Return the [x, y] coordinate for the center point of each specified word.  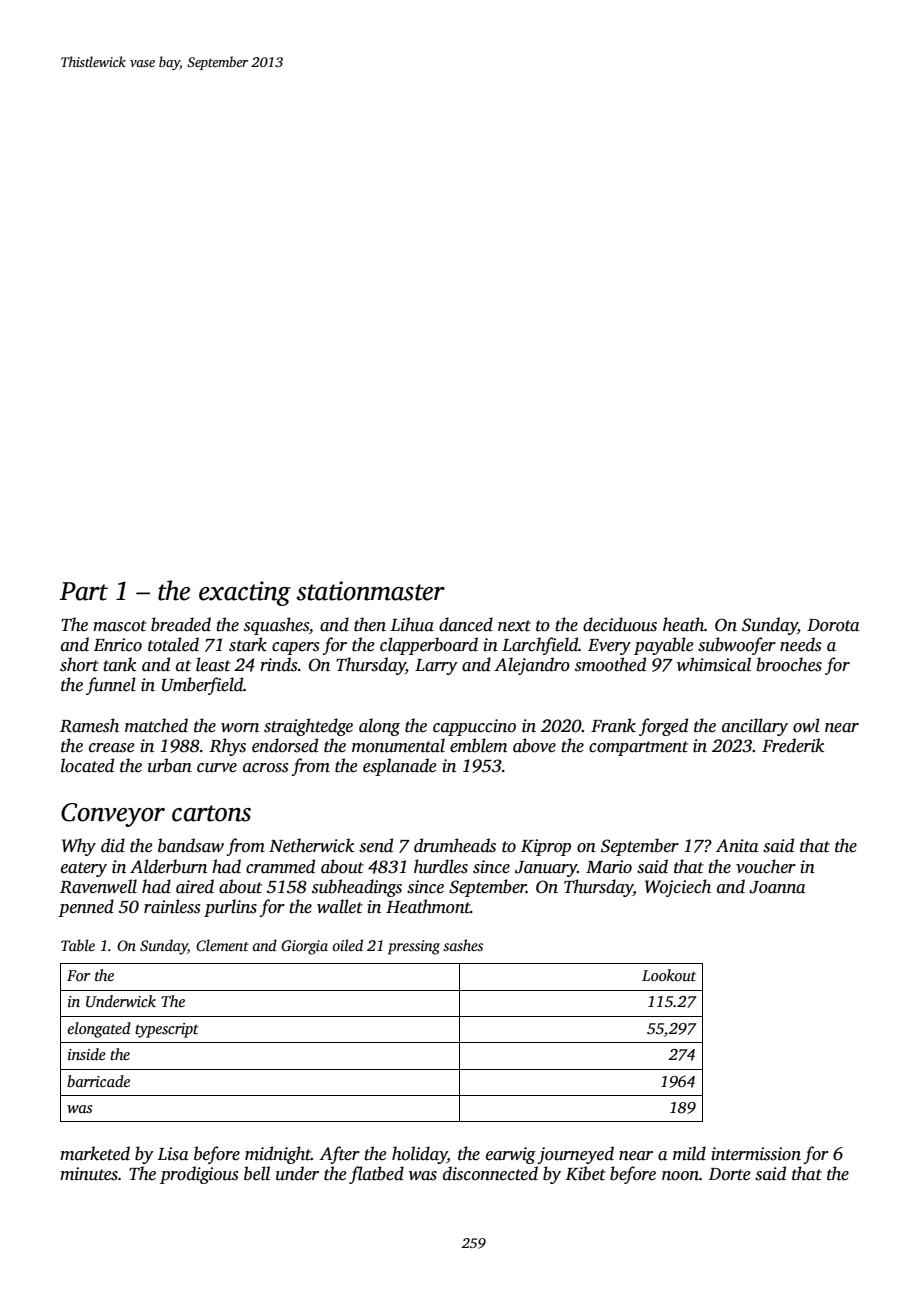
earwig [511, 1155]
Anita [737, 846]
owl [806, 725]
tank [119, 664]
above [534, 745]
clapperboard [429, 646]
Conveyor [113, 815]
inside [87, 1054]
